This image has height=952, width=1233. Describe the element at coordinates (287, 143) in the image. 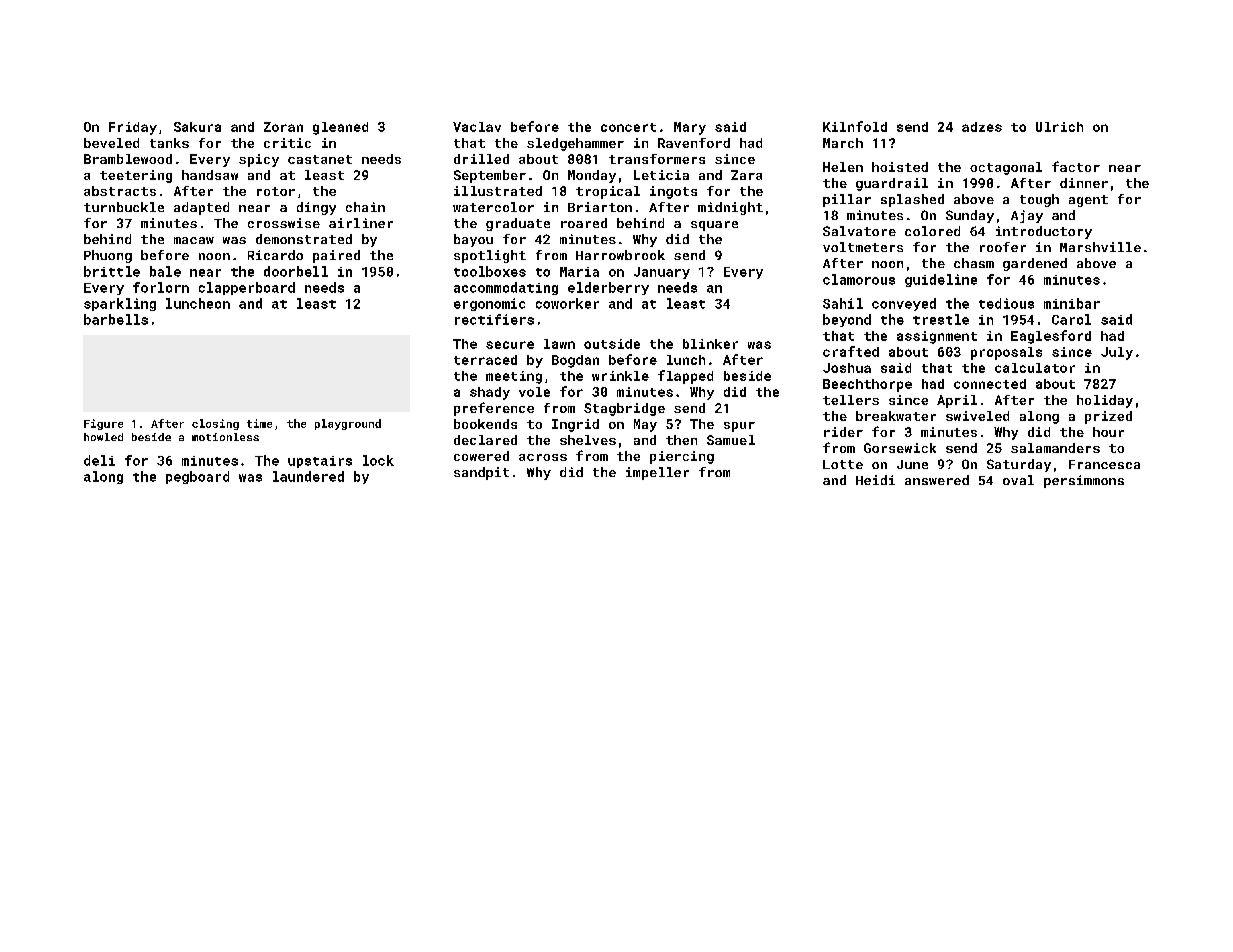

I see `critic` at that location.
